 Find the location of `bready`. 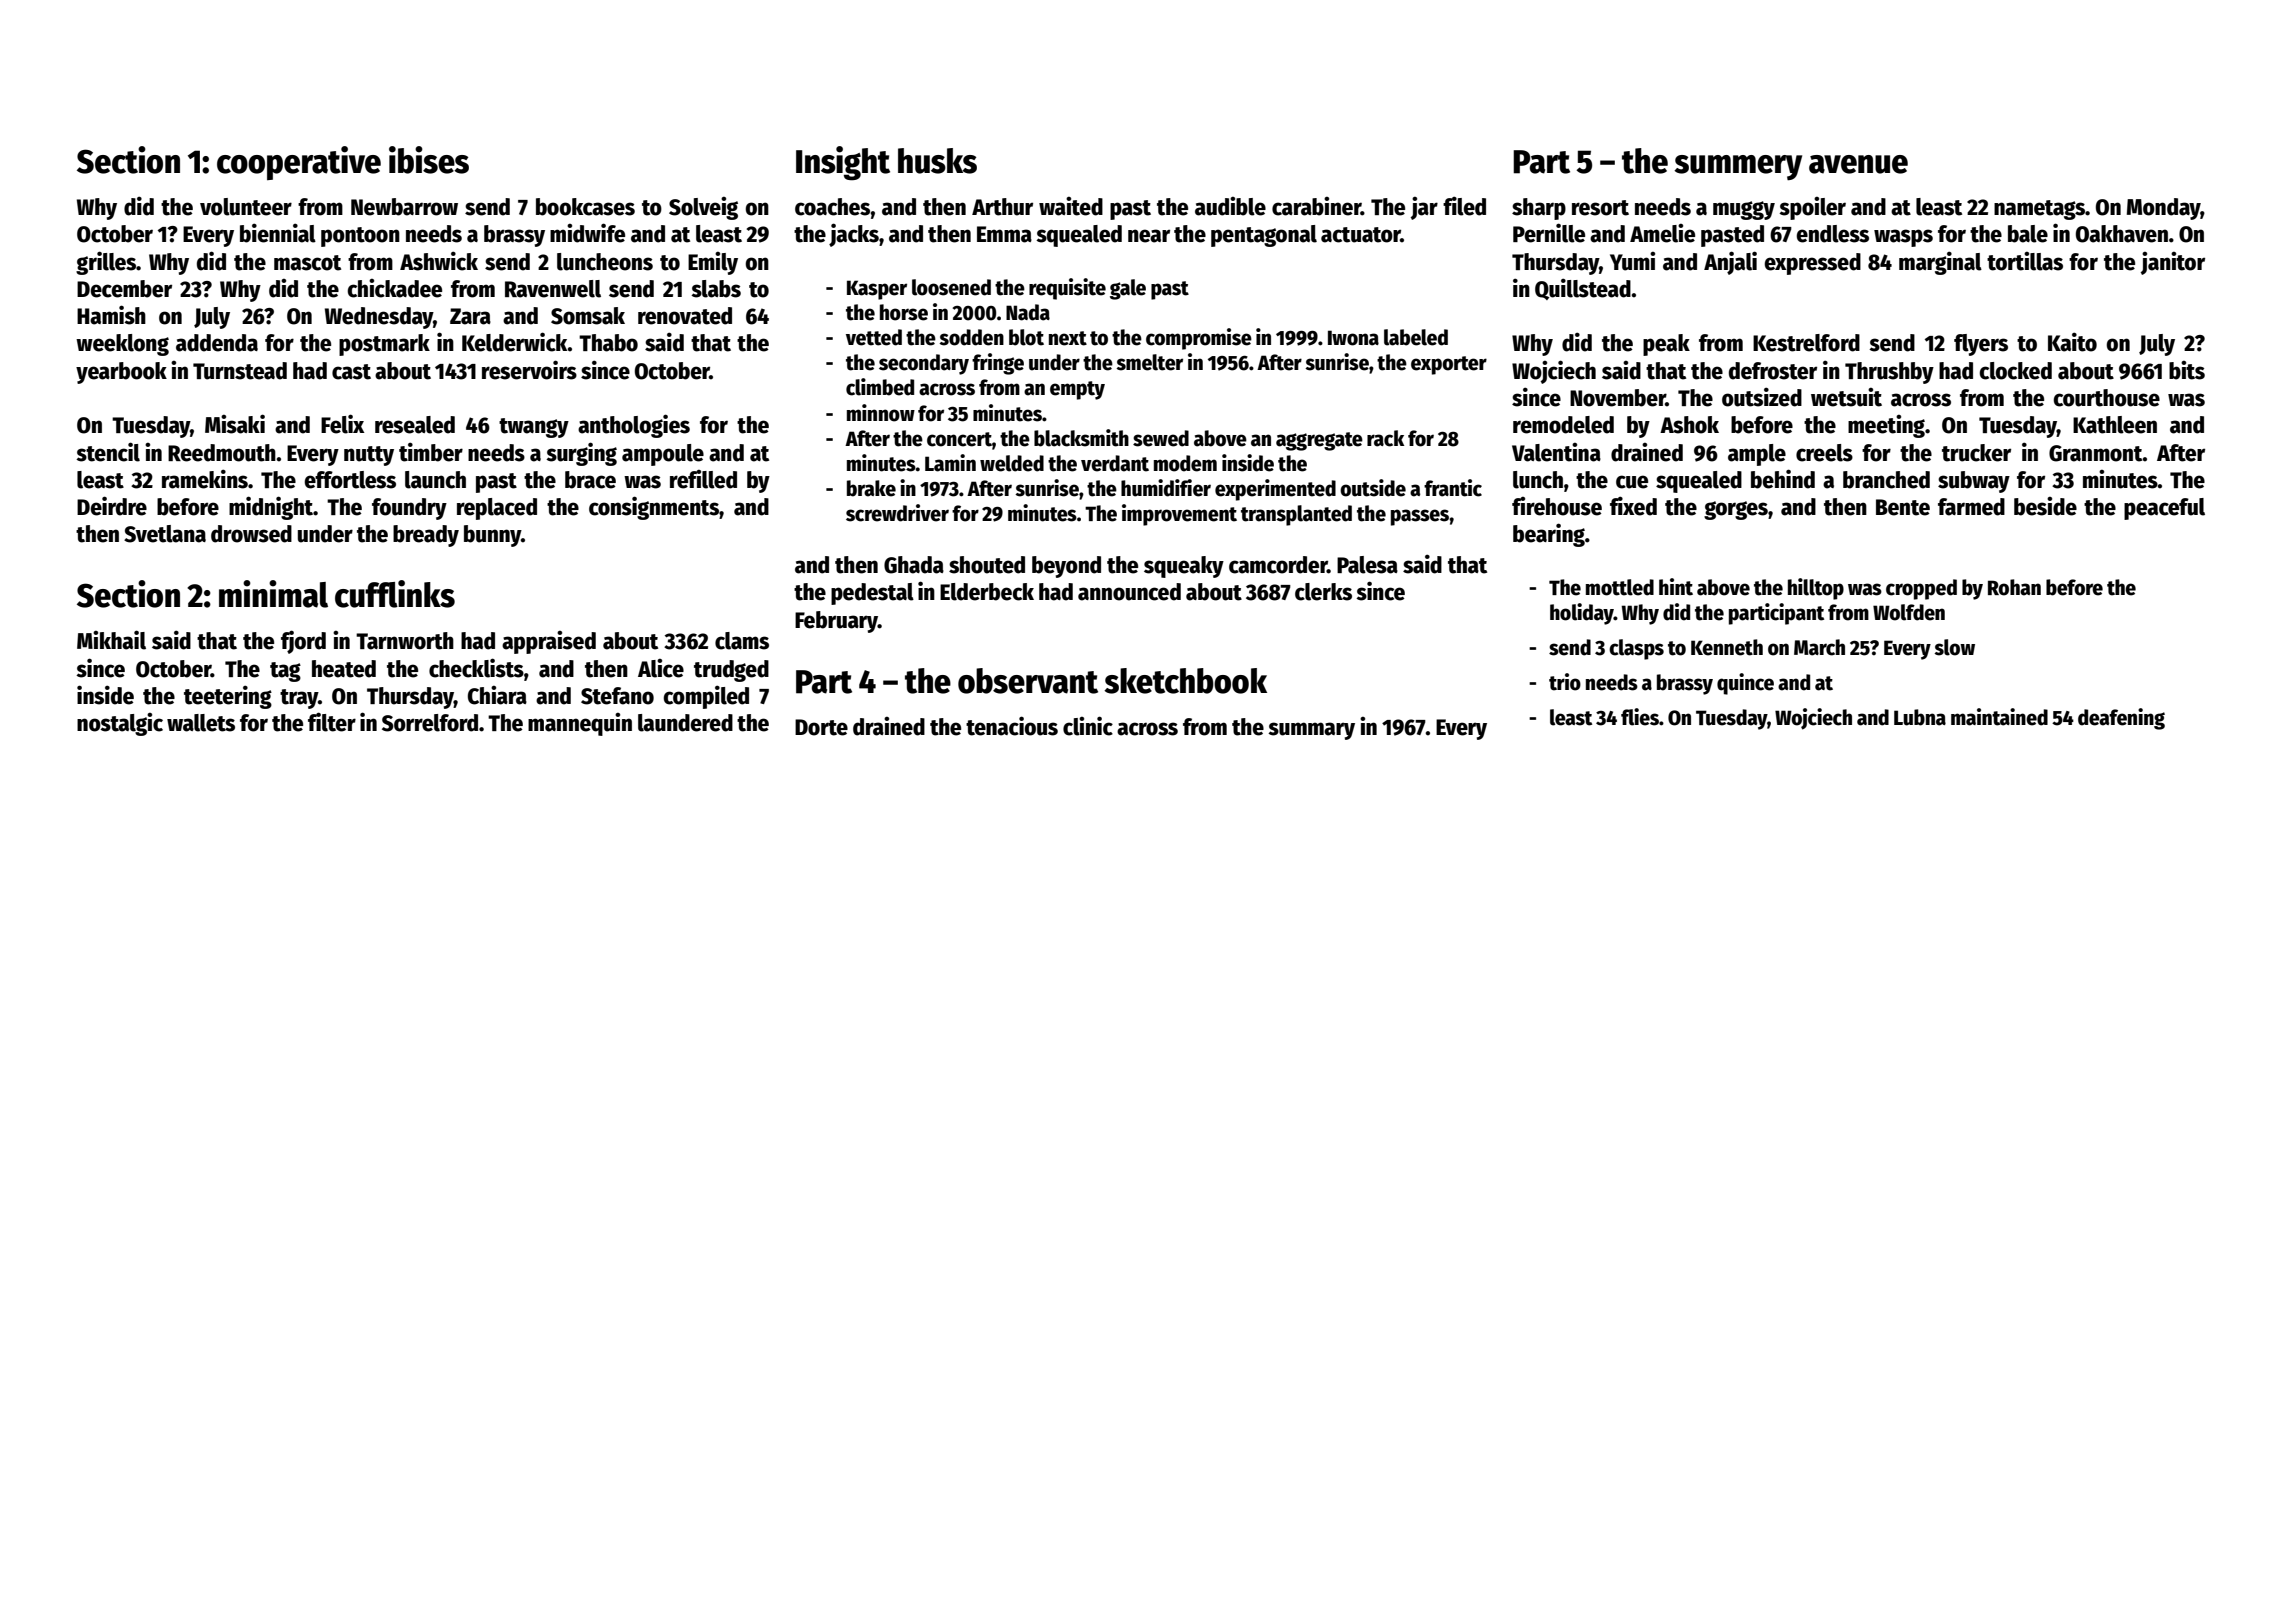

bready is located at coordinates (426, 536).
